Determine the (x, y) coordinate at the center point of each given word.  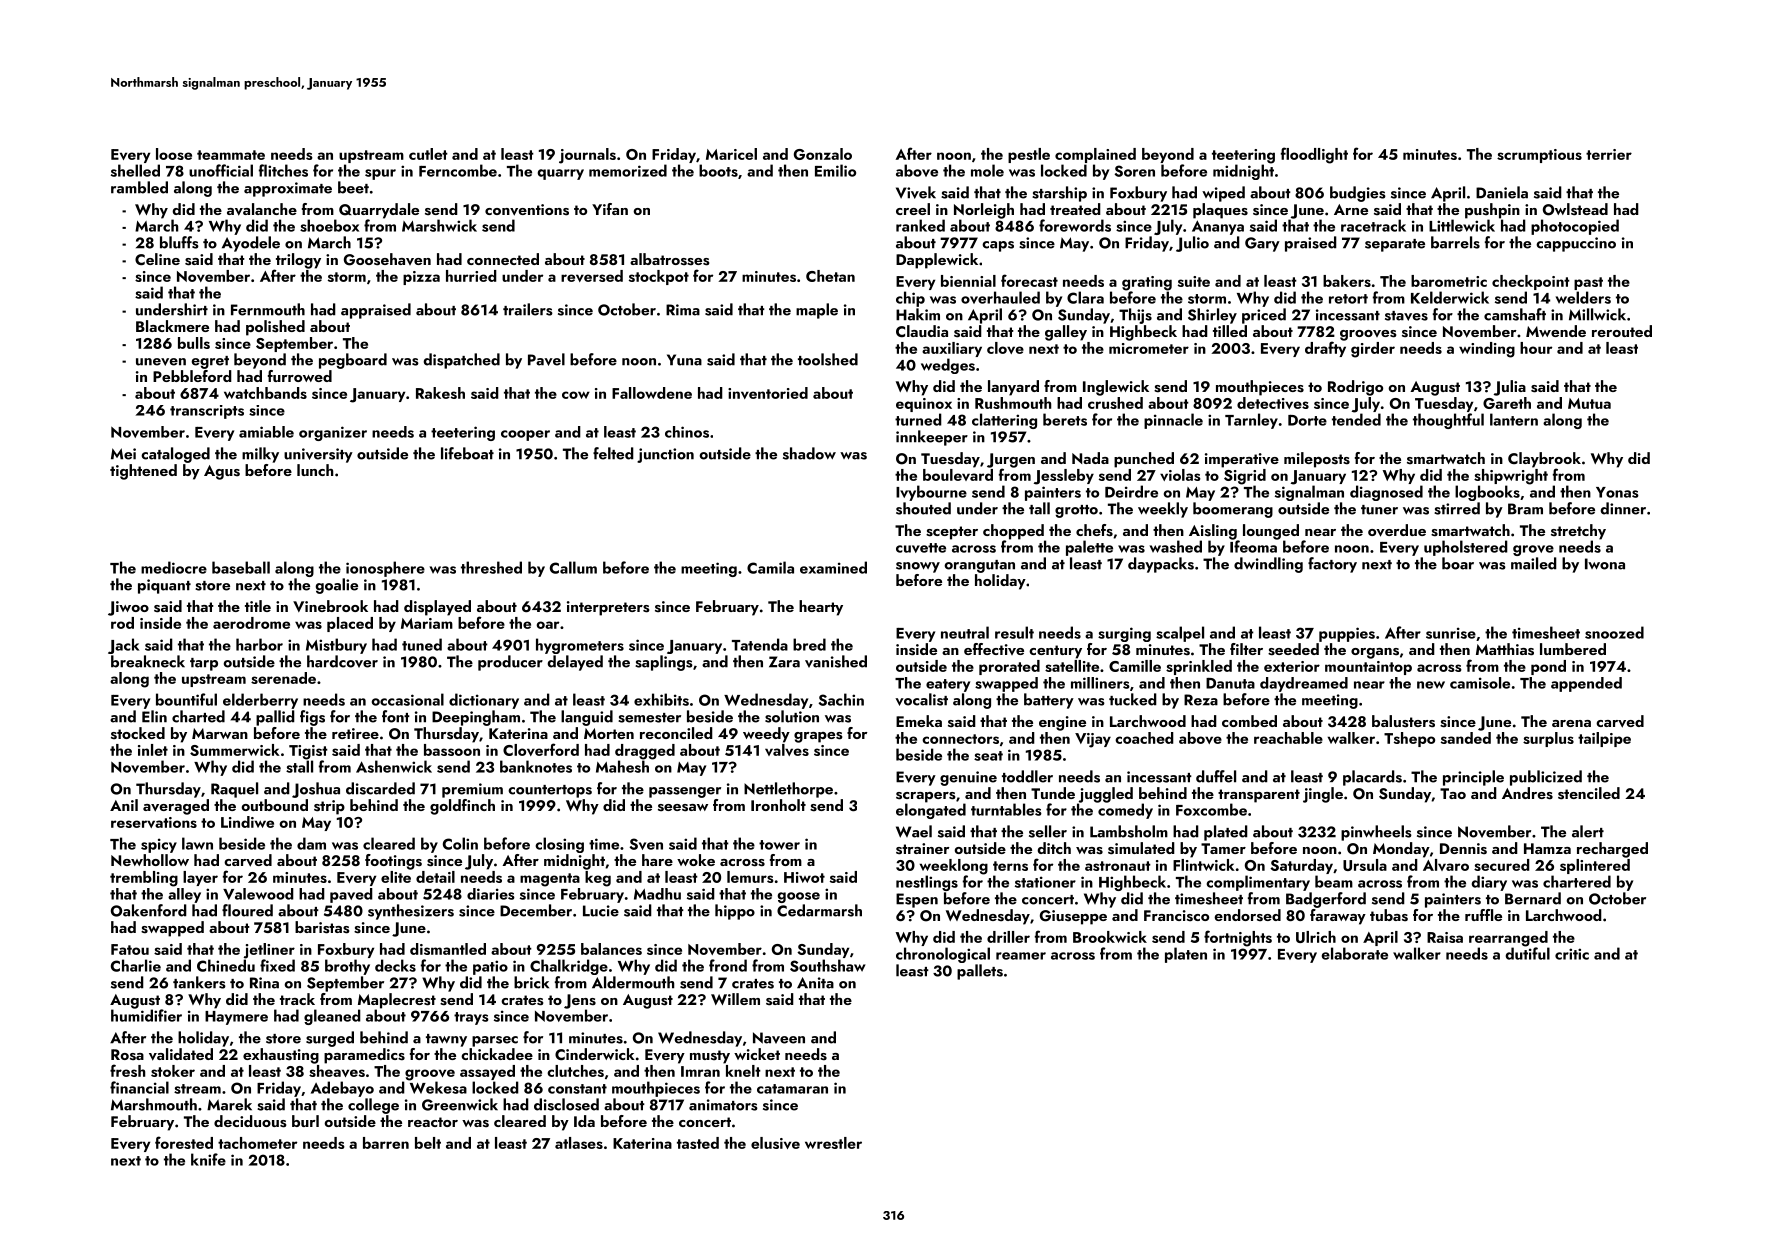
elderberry (260, 701)
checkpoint (1531, 282)
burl (305, 1121)
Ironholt (778, 805)
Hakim (918, 314)
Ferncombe (458, 170)
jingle (1323, 795)
